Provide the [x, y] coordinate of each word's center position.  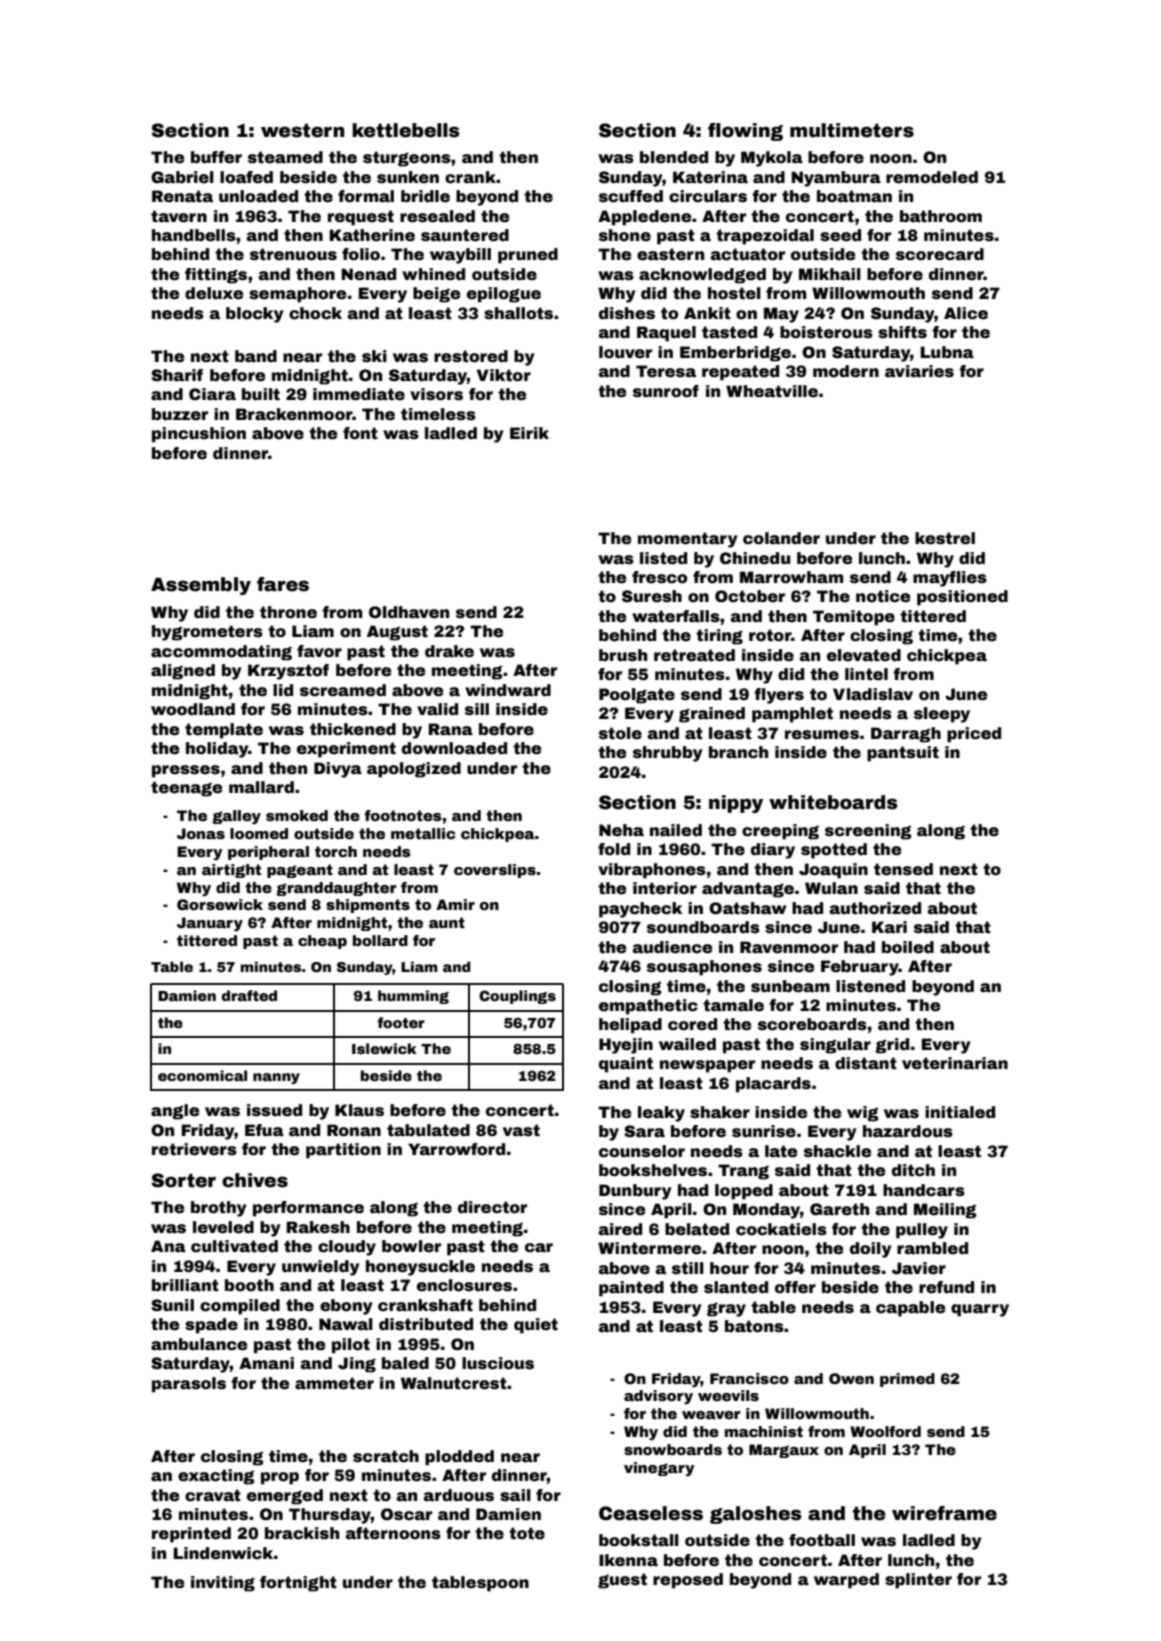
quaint [626, 1065]
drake [449, 651]
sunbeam [790, 986]
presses [186, 771]
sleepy [942, 715]
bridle [425, 196]
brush [623, 655]
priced [974, 735]
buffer [216, 157]
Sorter [184, 1180]
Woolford [885, 1431]
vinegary [659, 1469]
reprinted [191, 1535]
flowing [745, 132]
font [360, 433]
